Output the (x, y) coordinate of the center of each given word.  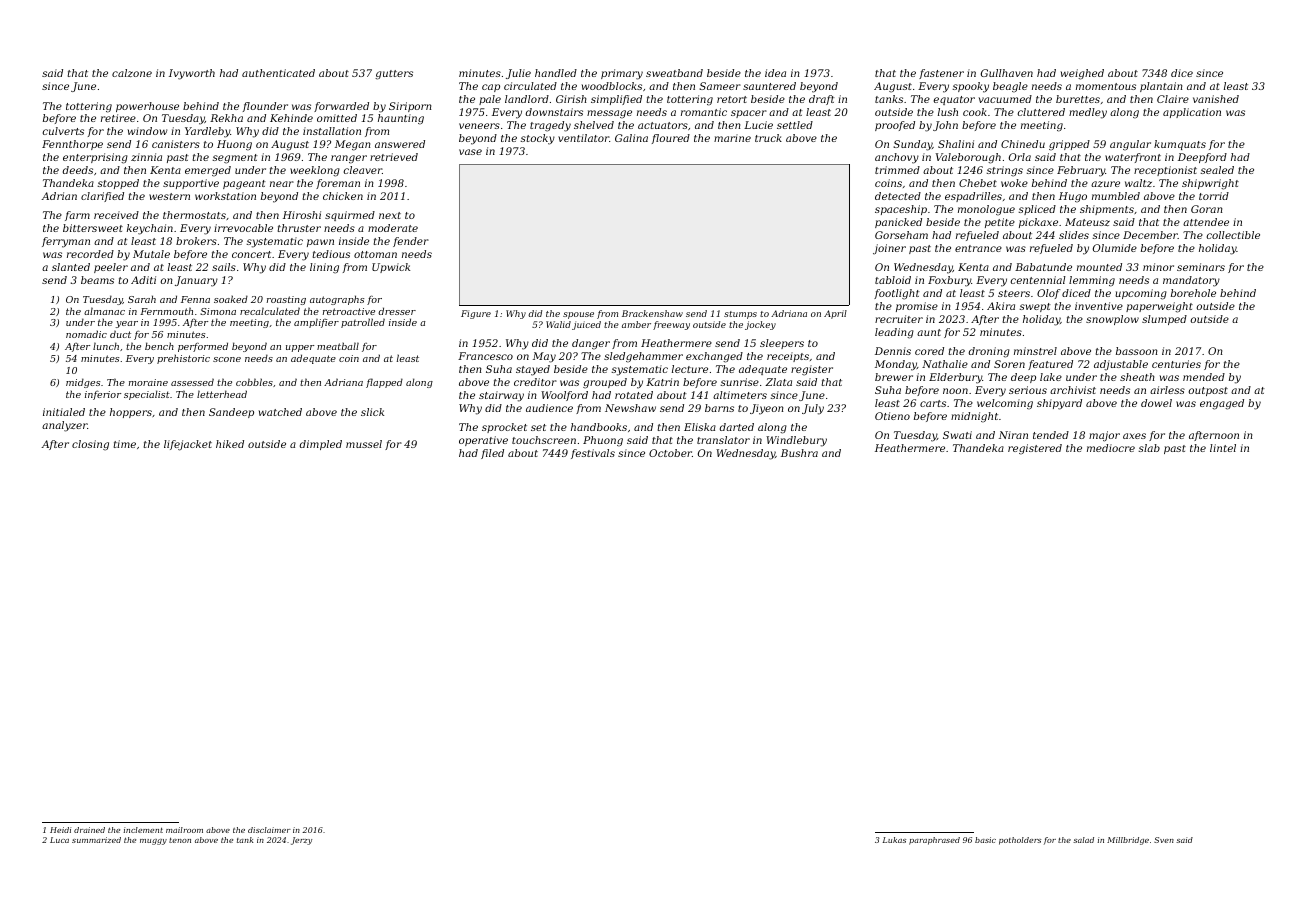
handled (556, 73)
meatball (338, 346)
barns (719, 408)
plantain (1161, 87)
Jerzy (301, 841)
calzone (132, 73)
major (1104, 436)
